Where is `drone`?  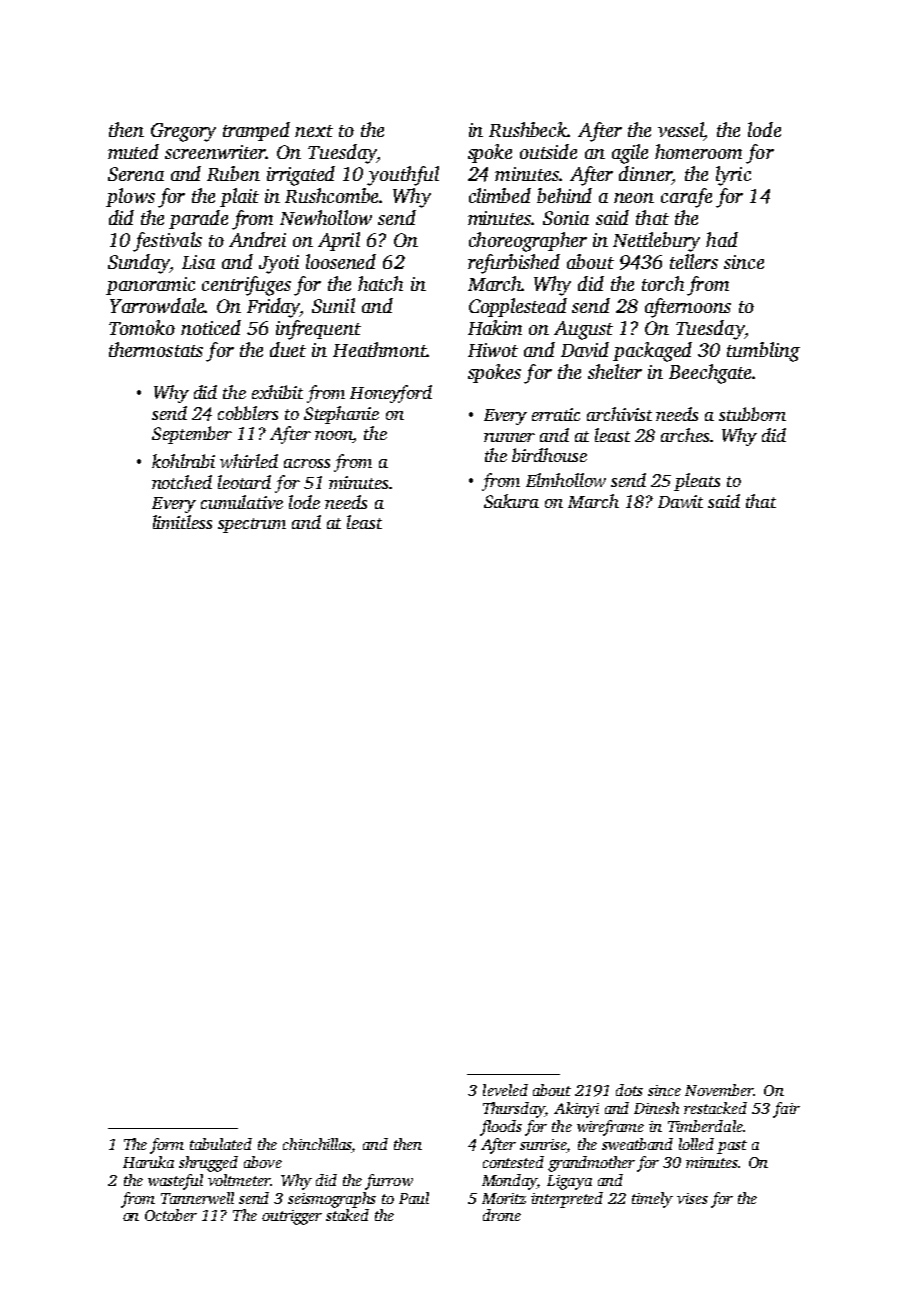
drone is located at coordinates (502, 1215).
